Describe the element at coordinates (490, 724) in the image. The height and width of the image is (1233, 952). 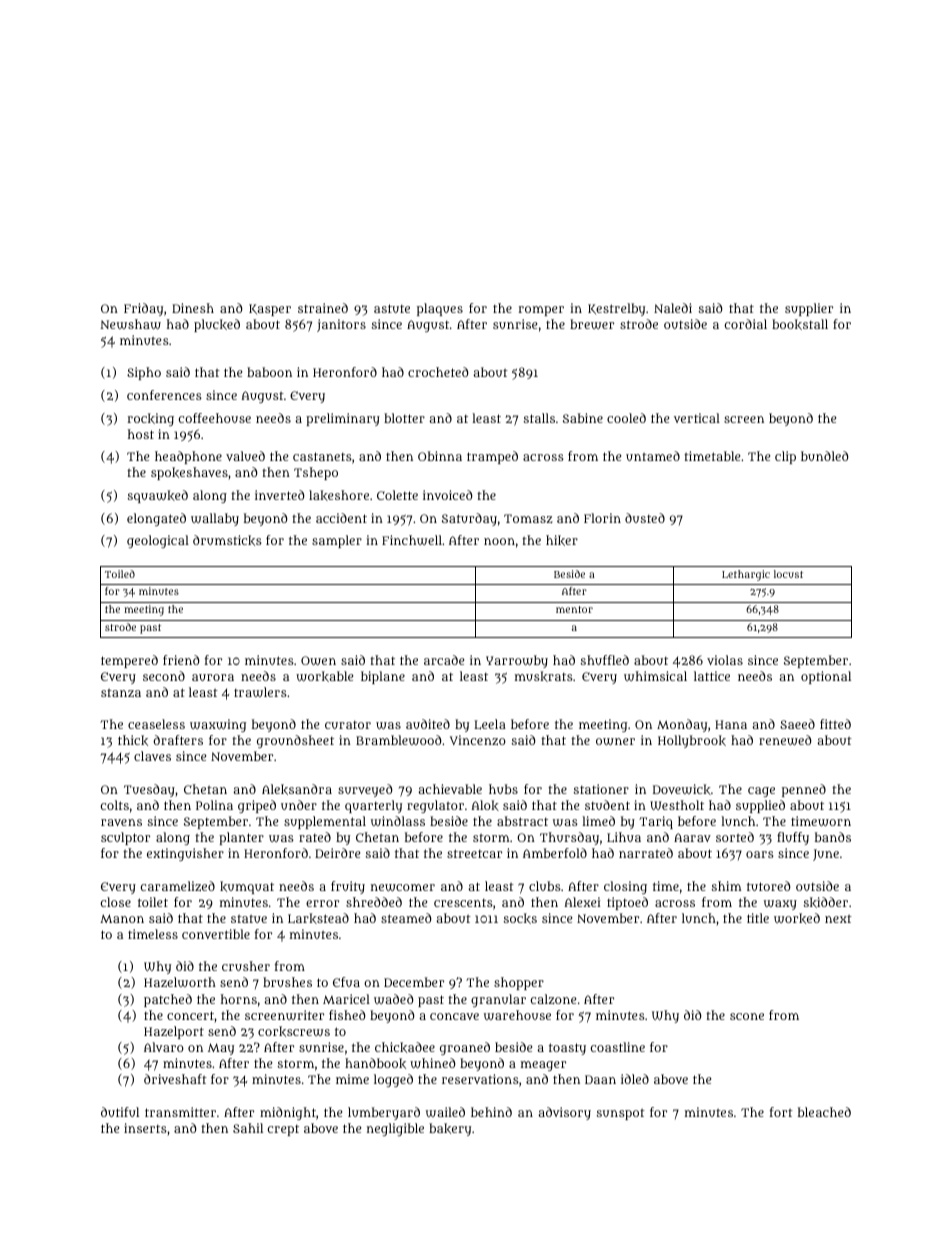
I see `Leela` at that location.
